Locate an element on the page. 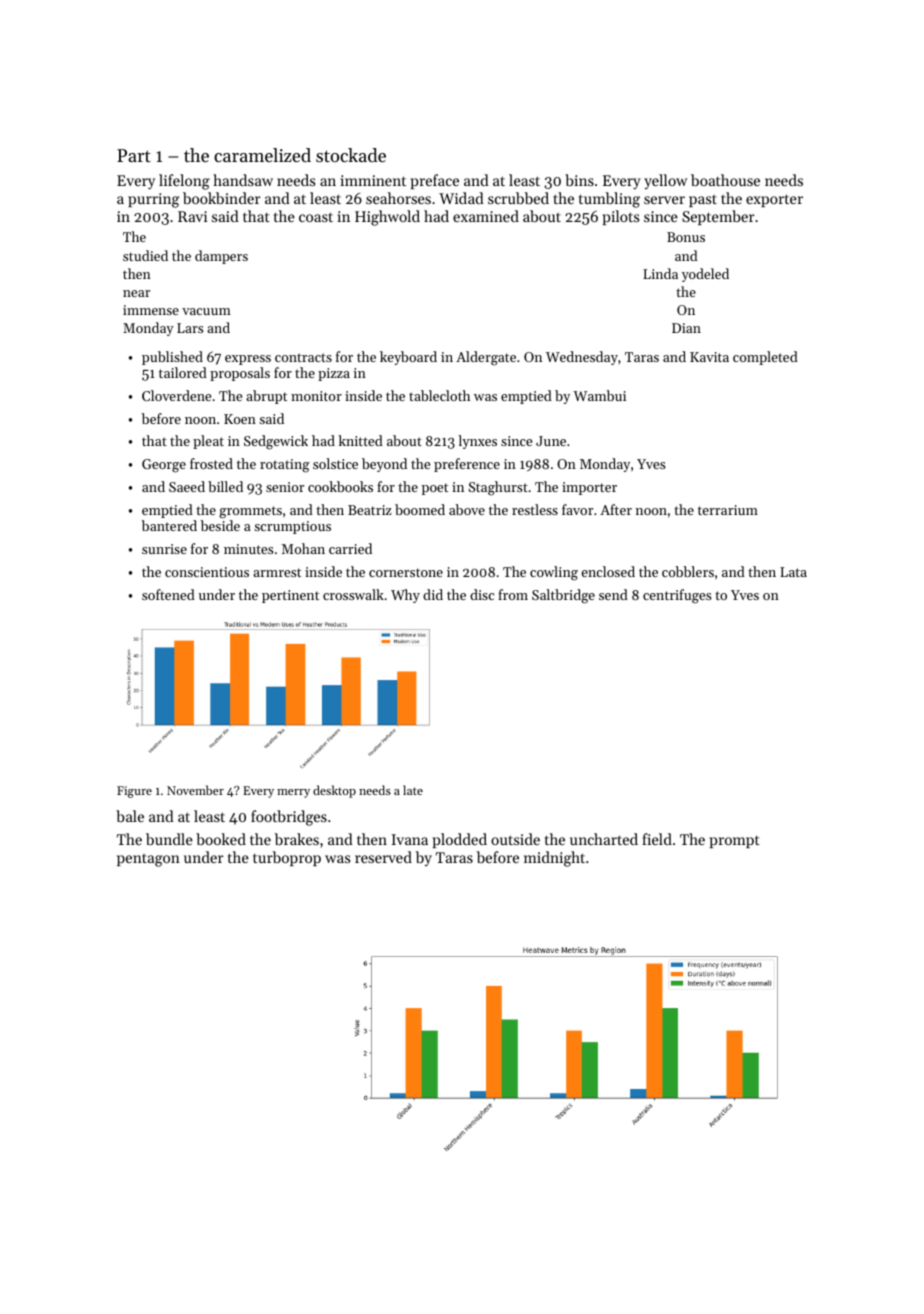 The width and height of the image is (924, 1314). cobblers is located at coordinates (688, 571).
